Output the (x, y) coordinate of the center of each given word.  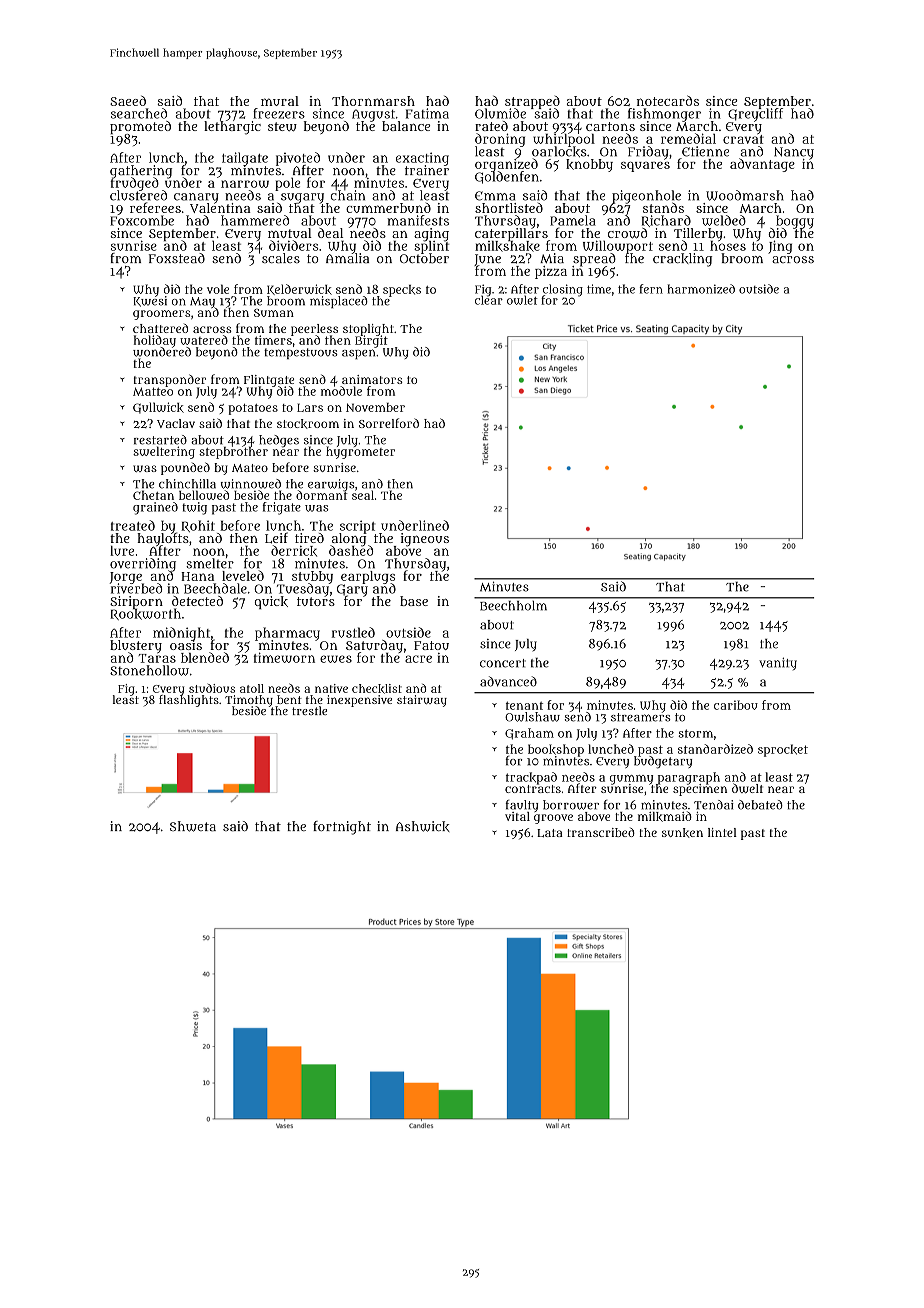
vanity (778, 663)
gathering (141, 171)
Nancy (794, 153)
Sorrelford (389, 423)
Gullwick (158, 408)
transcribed (601, 832)
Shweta (193, 826)
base (414, 601)
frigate (282, 508)
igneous (425, 539)
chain (348, 195)
